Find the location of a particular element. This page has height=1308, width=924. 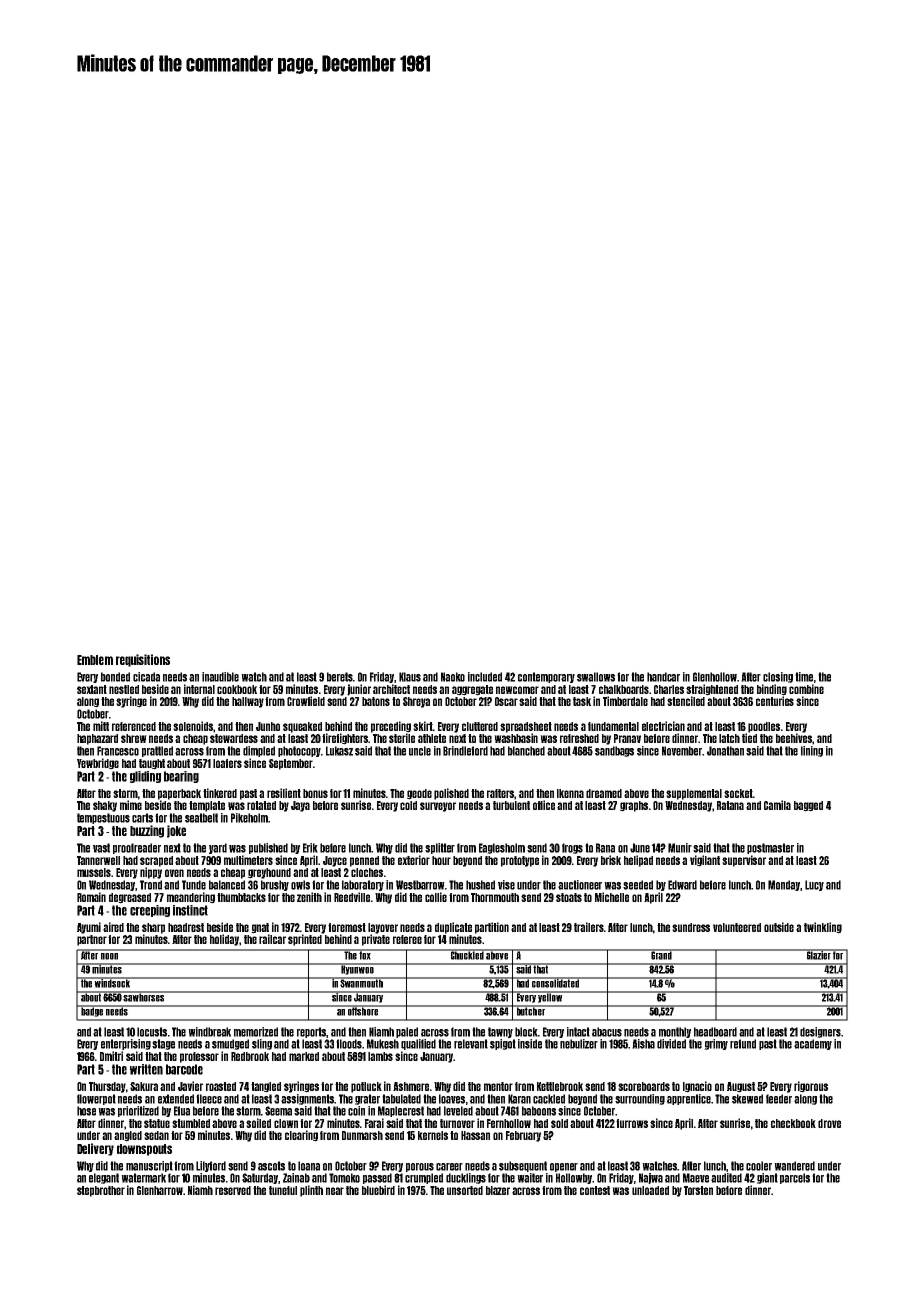

office is located at coordinates (544, 805).
